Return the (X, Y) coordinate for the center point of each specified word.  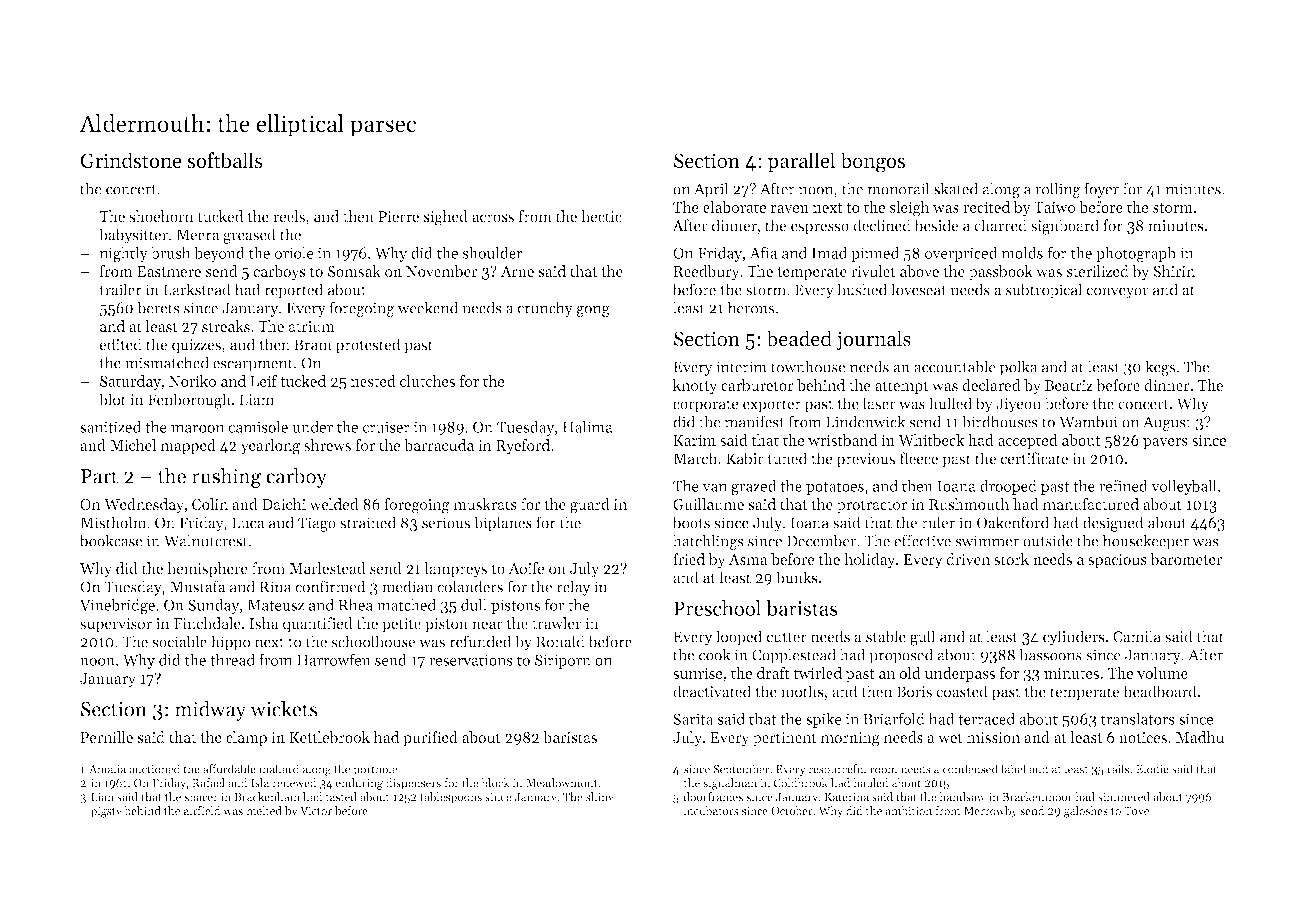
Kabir (745, 458)
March (695, 458)
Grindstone (131, 160)
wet (950, 738)
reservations (471, 660)
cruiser (386, 427)
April (711, 190)
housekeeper (1145, 542)
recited (986, 207)
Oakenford (1013, 522)
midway (210, 711)
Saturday (130, 382)
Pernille (106, 737)
